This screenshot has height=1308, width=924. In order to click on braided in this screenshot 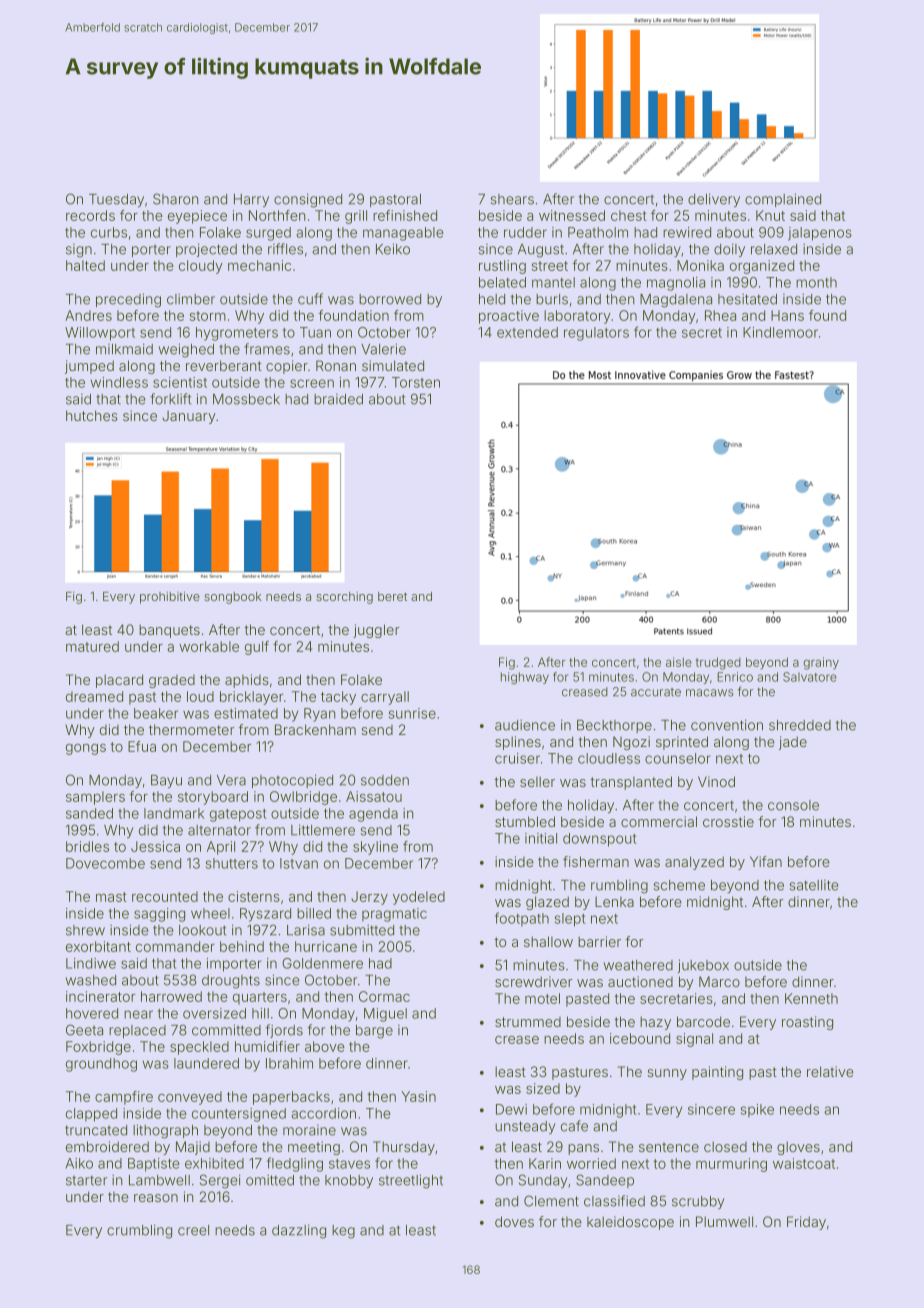, I will do `click(338, 399)`.
